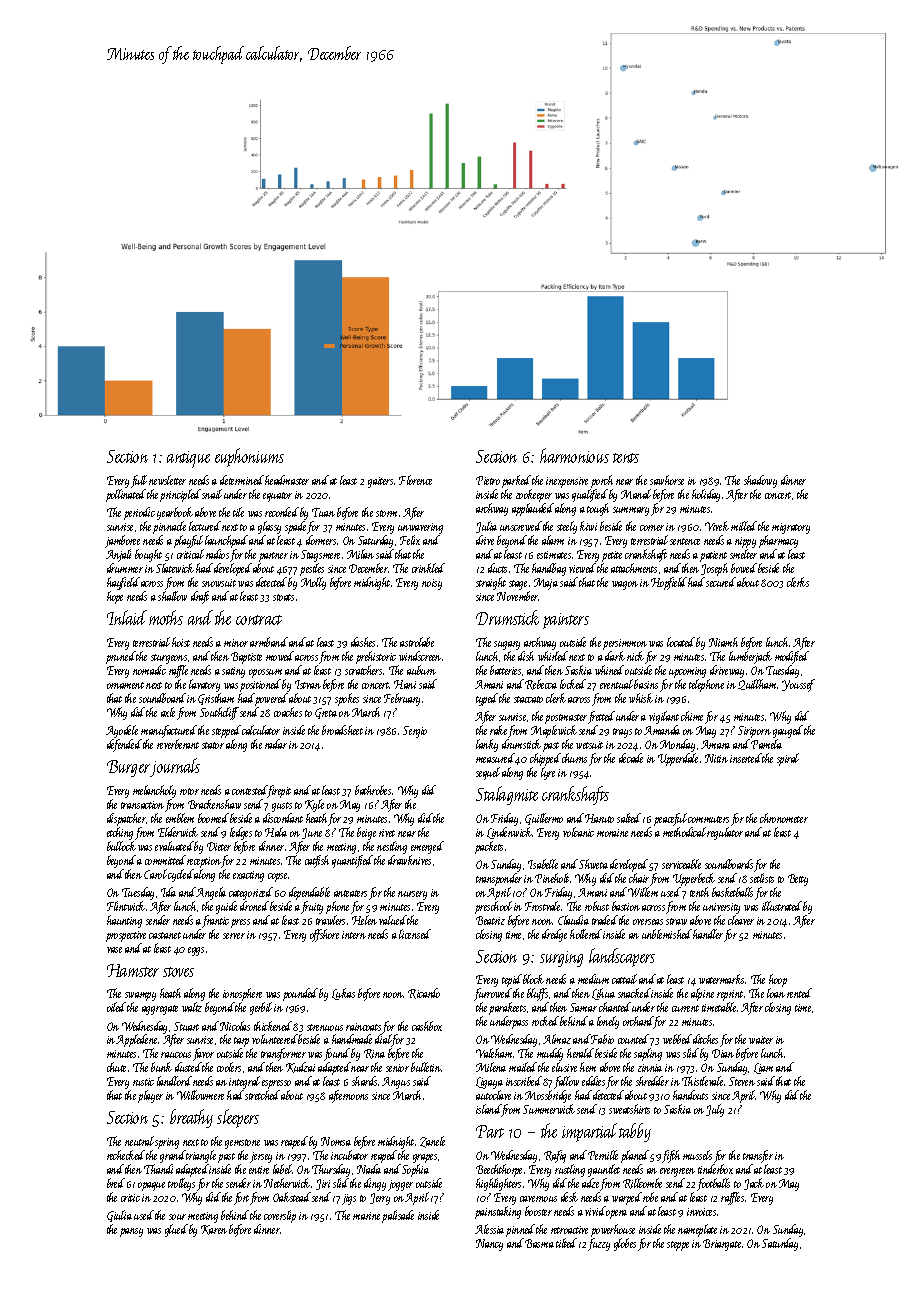 The image size is (924, 1308). What do you see at coordinates (366, 1216) in the image?
I see `marine` at bounding box center [366, 1216].
